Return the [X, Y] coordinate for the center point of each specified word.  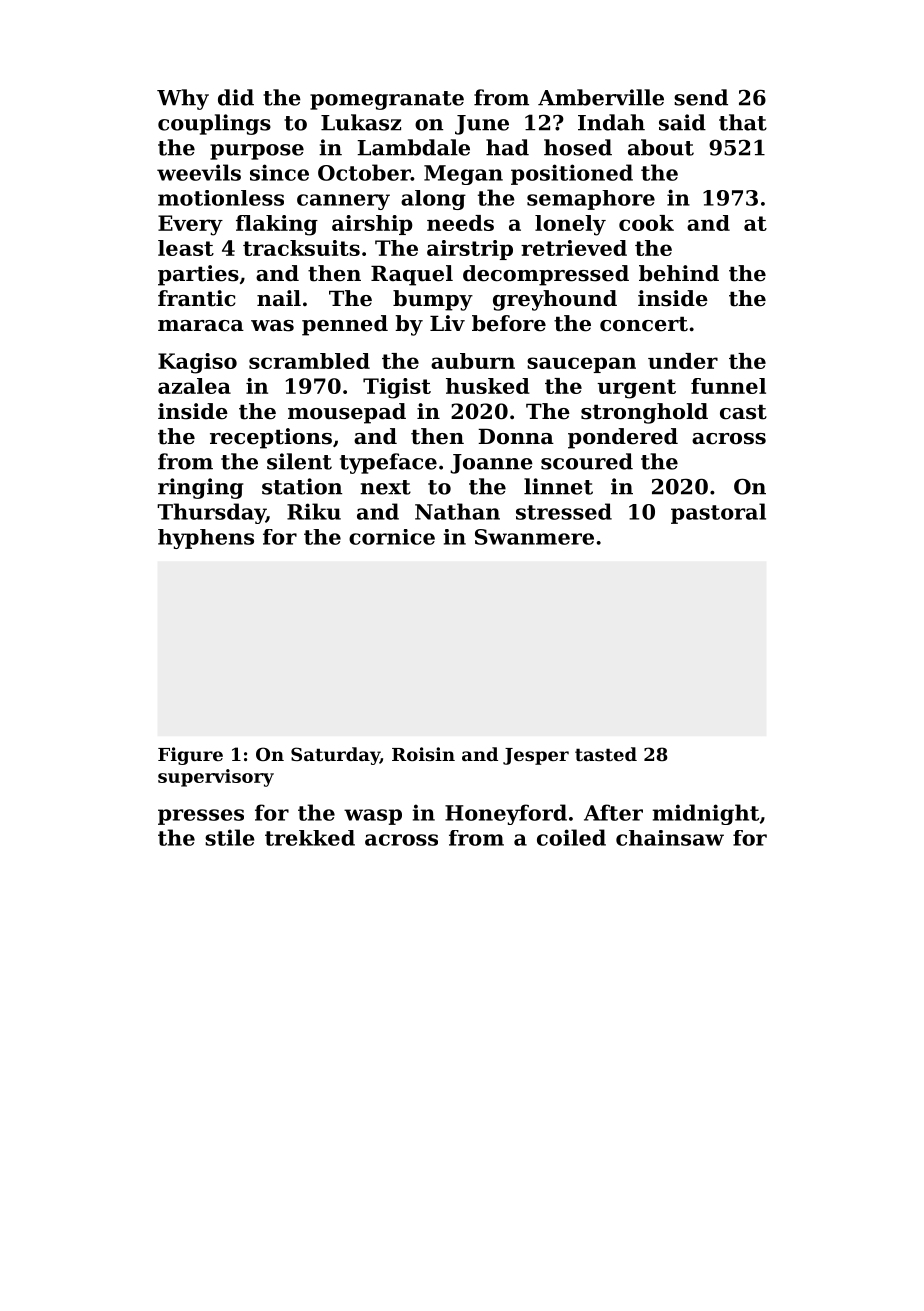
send [701, 97]
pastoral [718, 513]
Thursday [211, 513]
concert [644, 324]
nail [279, 298]
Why [183, 99]
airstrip [470, 250]
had [507, 147]
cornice [392, 537]
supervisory [216, 778]
